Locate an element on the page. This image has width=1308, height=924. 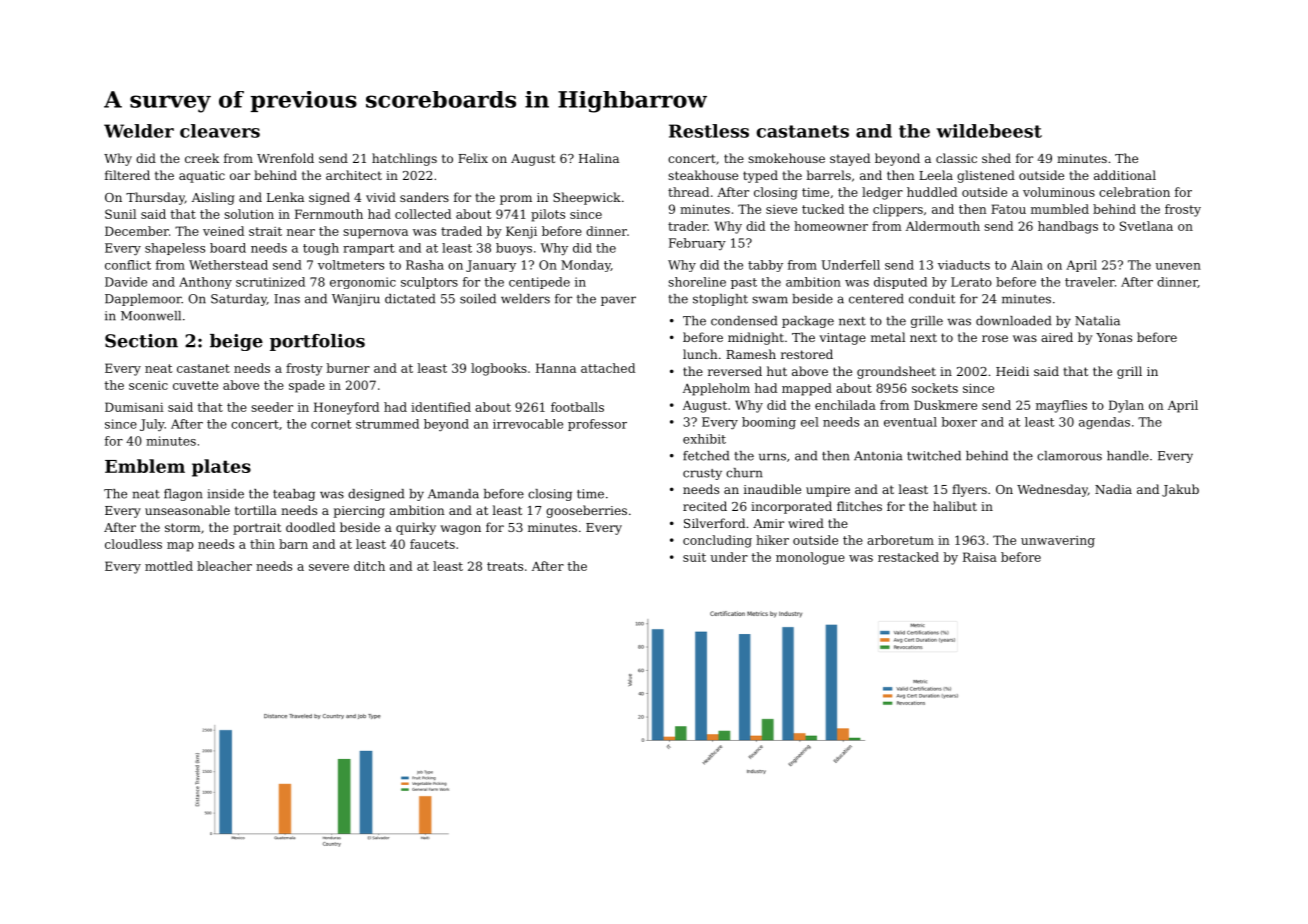
wildebeest is located at coordinates (989, 131).
